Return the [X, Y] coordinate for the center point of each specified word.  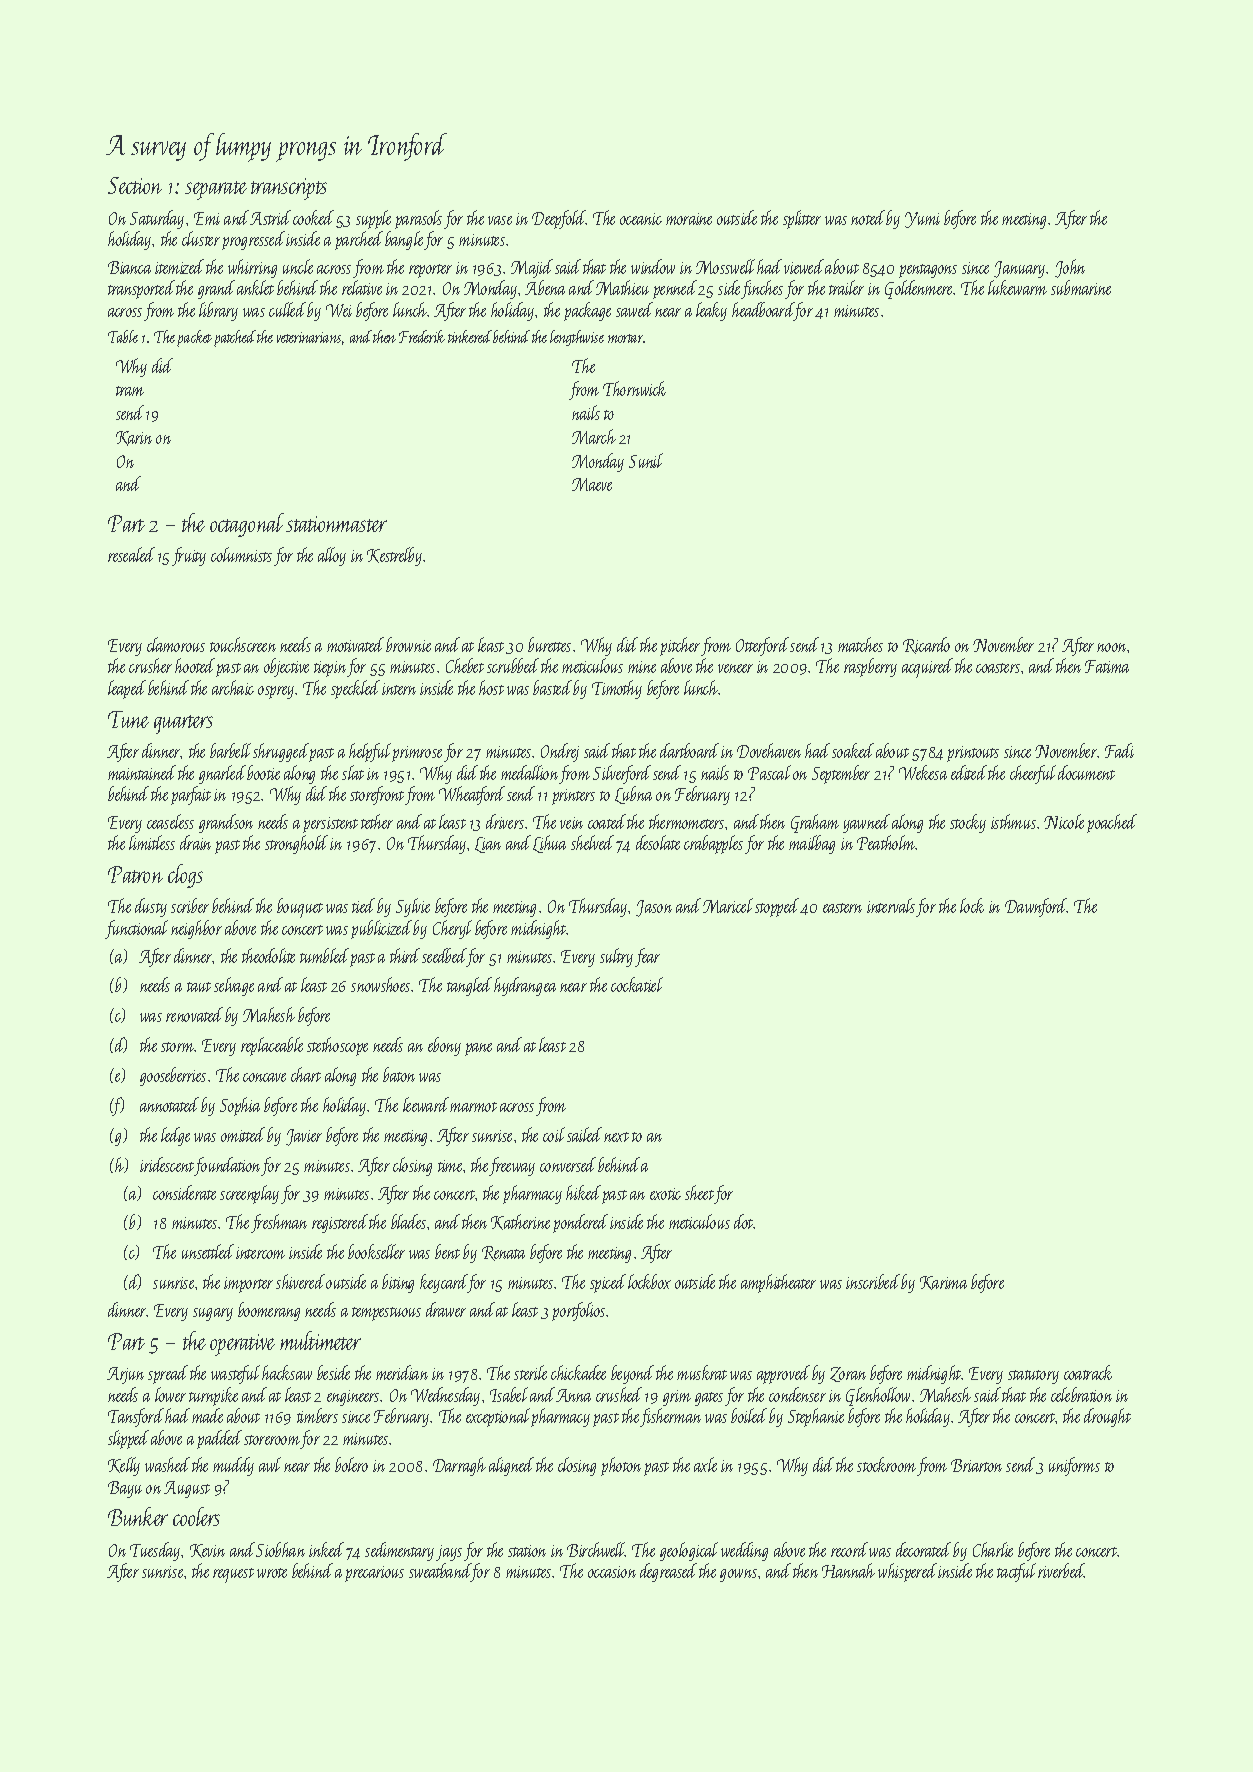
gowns [738, 1575]
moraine [689, 219]
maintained [142, 772]
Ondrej [560, 752]
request [233, 1575]
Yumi [922, 220]
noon [1112, 647]
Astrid [270, 217]
